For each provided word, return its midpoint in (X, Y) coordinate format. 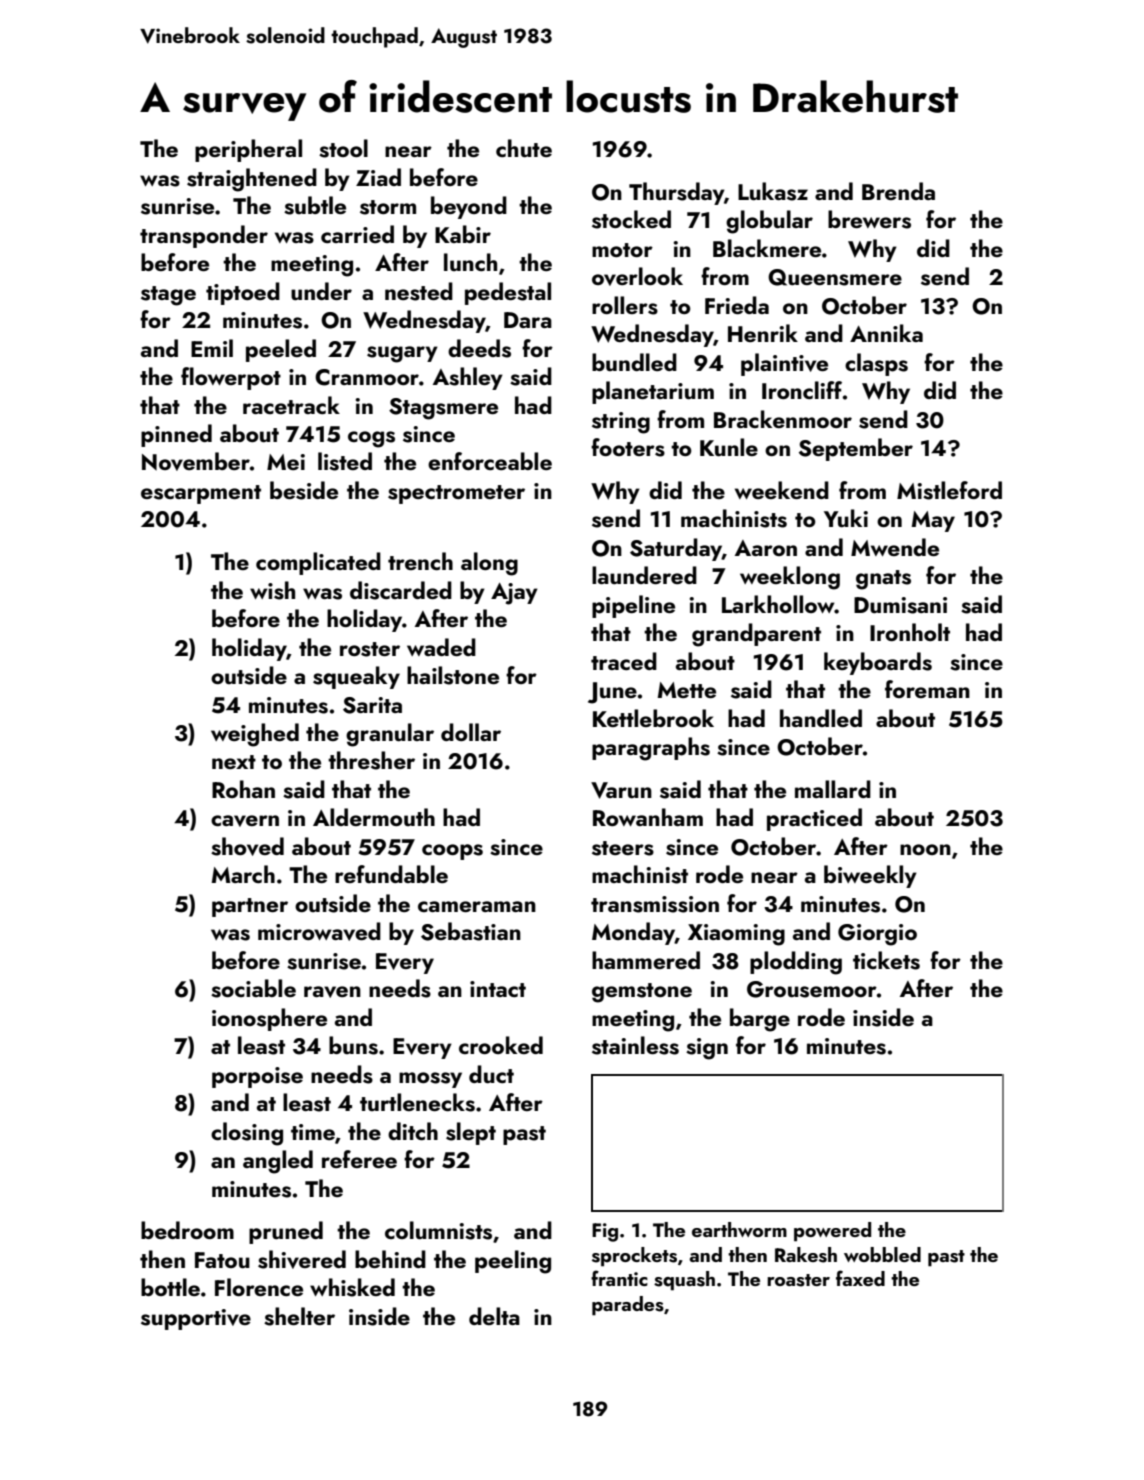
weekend (782, 490)
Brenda (898, 191)
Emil (212, 348)
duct (491, 1074)
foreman (927, 689)
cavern (245, 821)
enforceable (490, 461)
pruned (286, 1232)
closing (247, 1134)
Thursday (676, 193)
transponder (204, 236)
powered (832, 1232)
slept (471, 1133)
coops (452, 852)
